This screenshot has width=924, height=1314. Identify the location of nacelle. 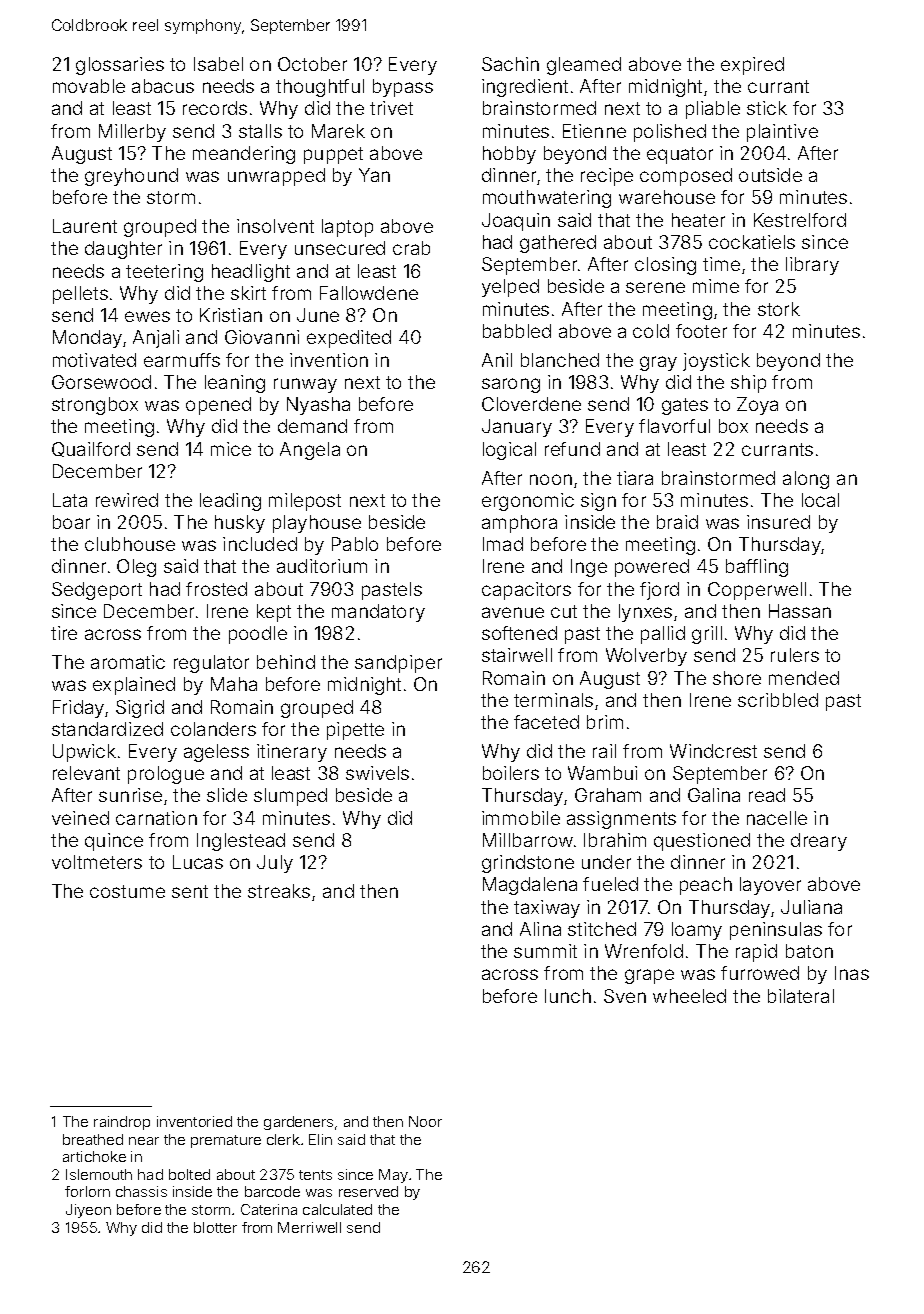
(777, 818).
